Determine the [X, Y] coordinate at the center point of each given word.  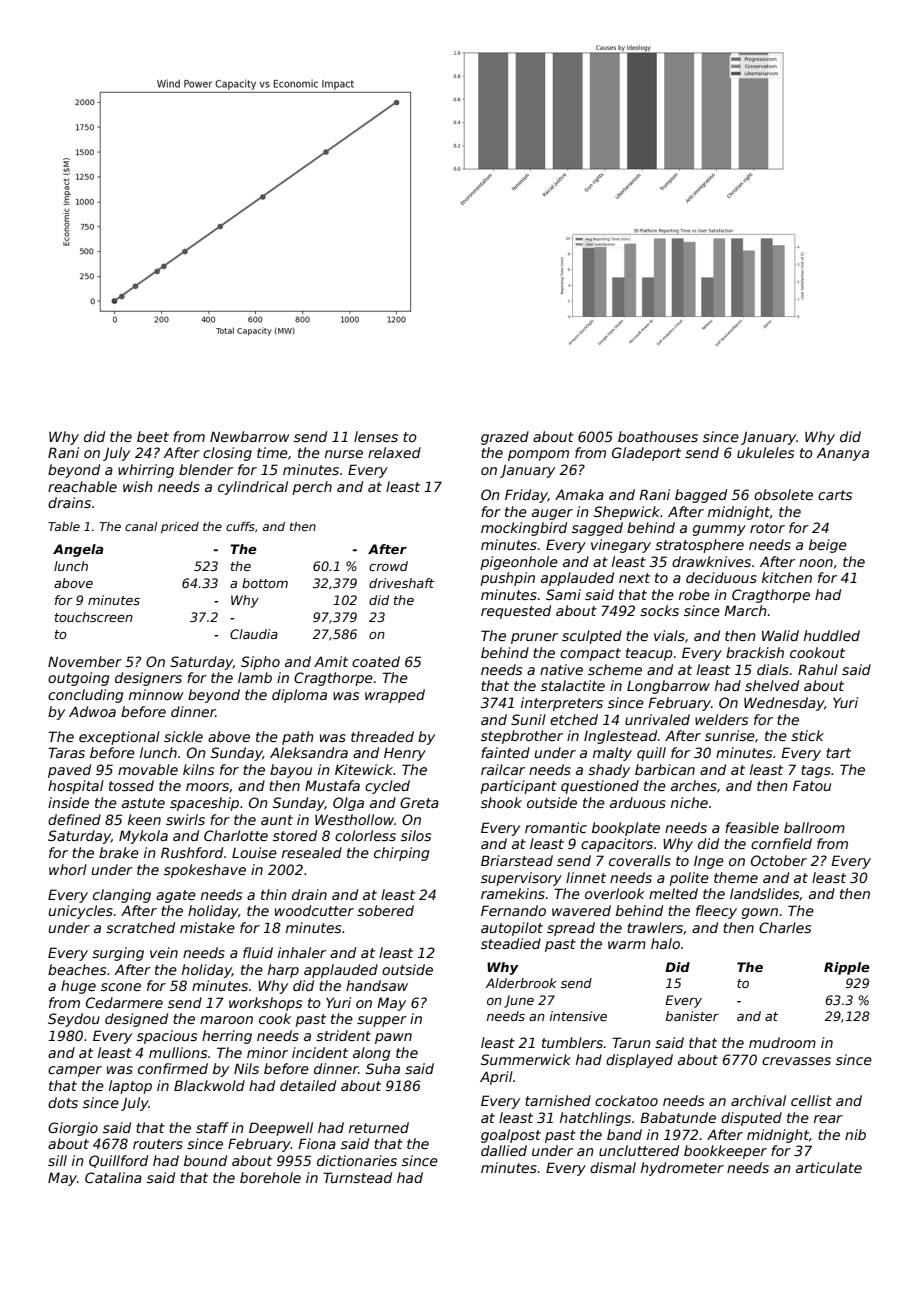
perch [312, 488]
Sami [563, 594]
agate [176, 896]
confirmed [173, 1068]
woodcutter [314, 910]
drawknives [711, 561]
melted [673, 893]
